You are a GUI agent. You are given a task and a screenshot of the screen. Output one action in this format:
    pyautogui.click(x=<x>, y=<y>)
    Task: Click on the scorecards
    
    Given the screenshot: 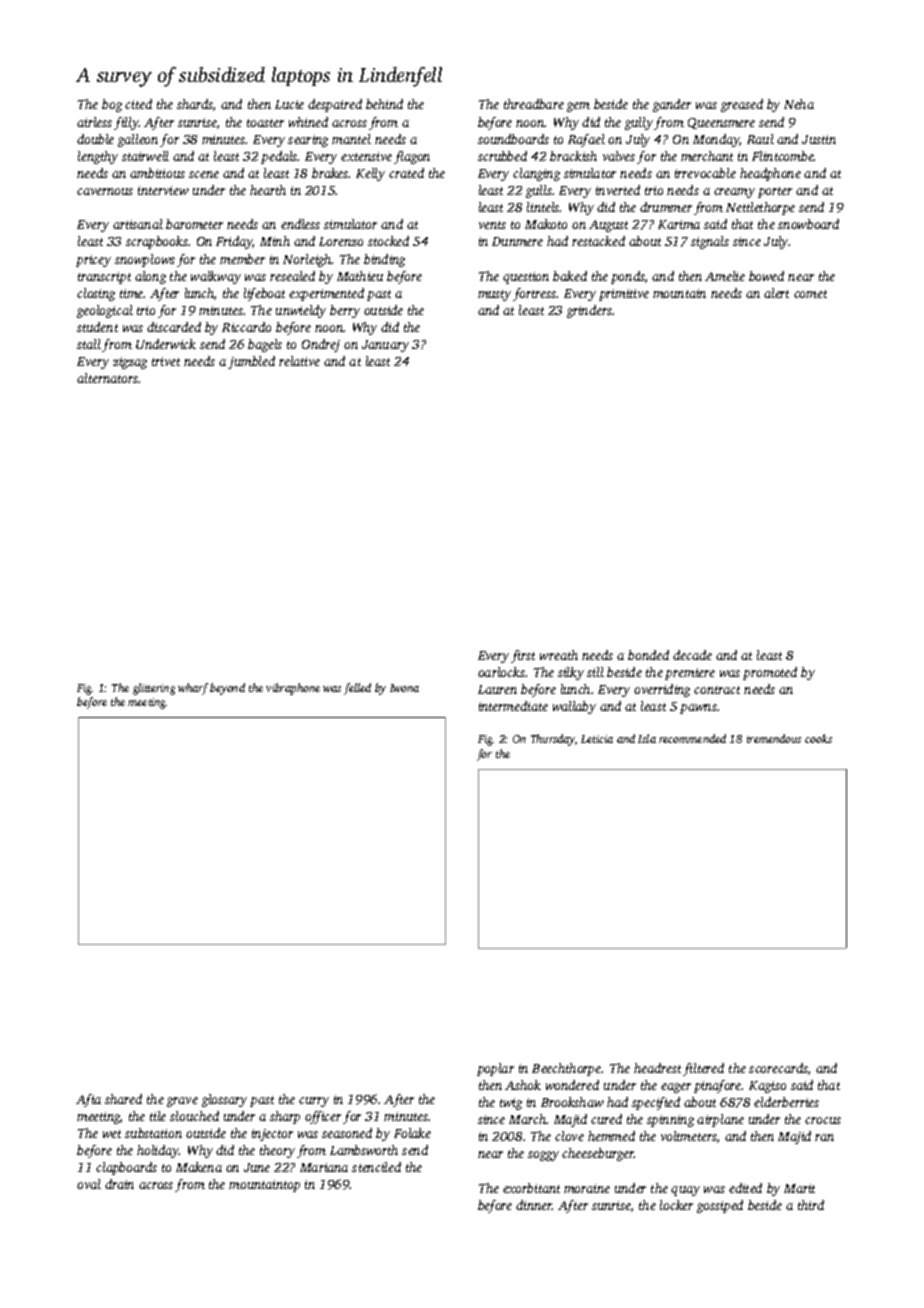 What is the action you would take?
    pyautogui.click(x=778, y=1068)
